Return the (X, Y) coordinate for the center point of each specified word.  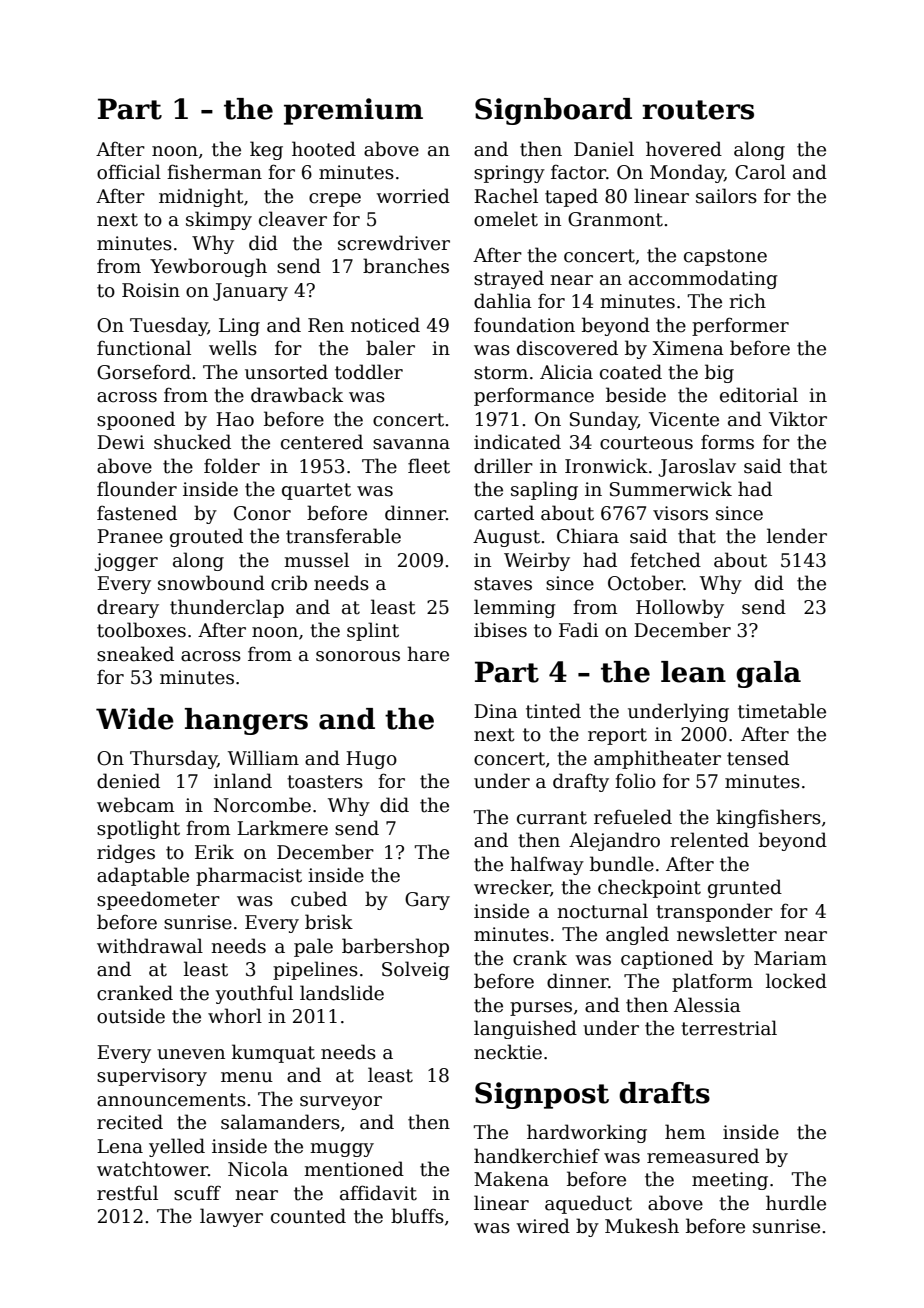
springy (509, 174)
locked (796, 981)
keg (266, 150)
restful (127, 1193)
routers (698, 110)
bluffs (417, 1216)
